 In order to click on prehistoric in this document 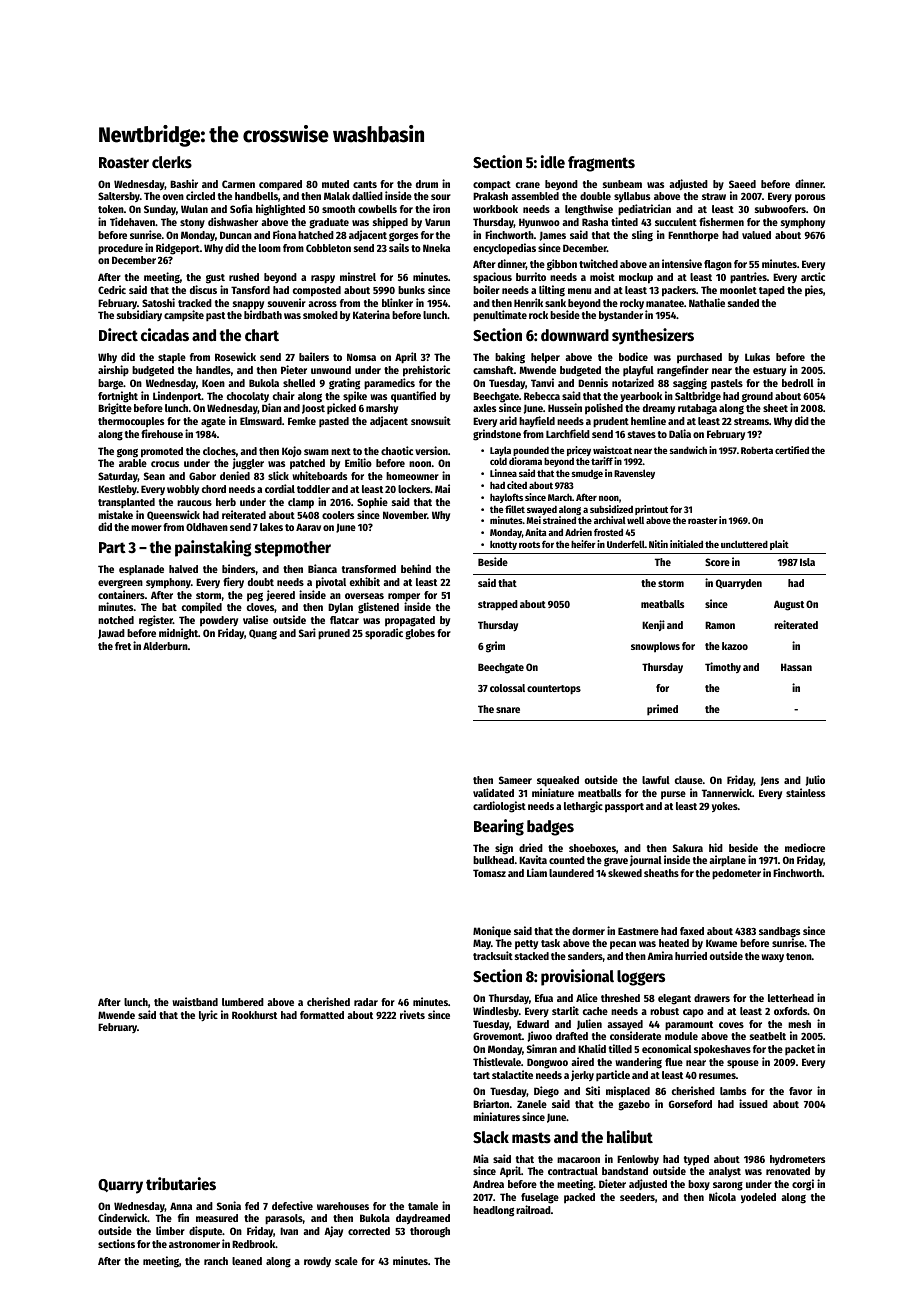, I will do `click(426, 371)`.
